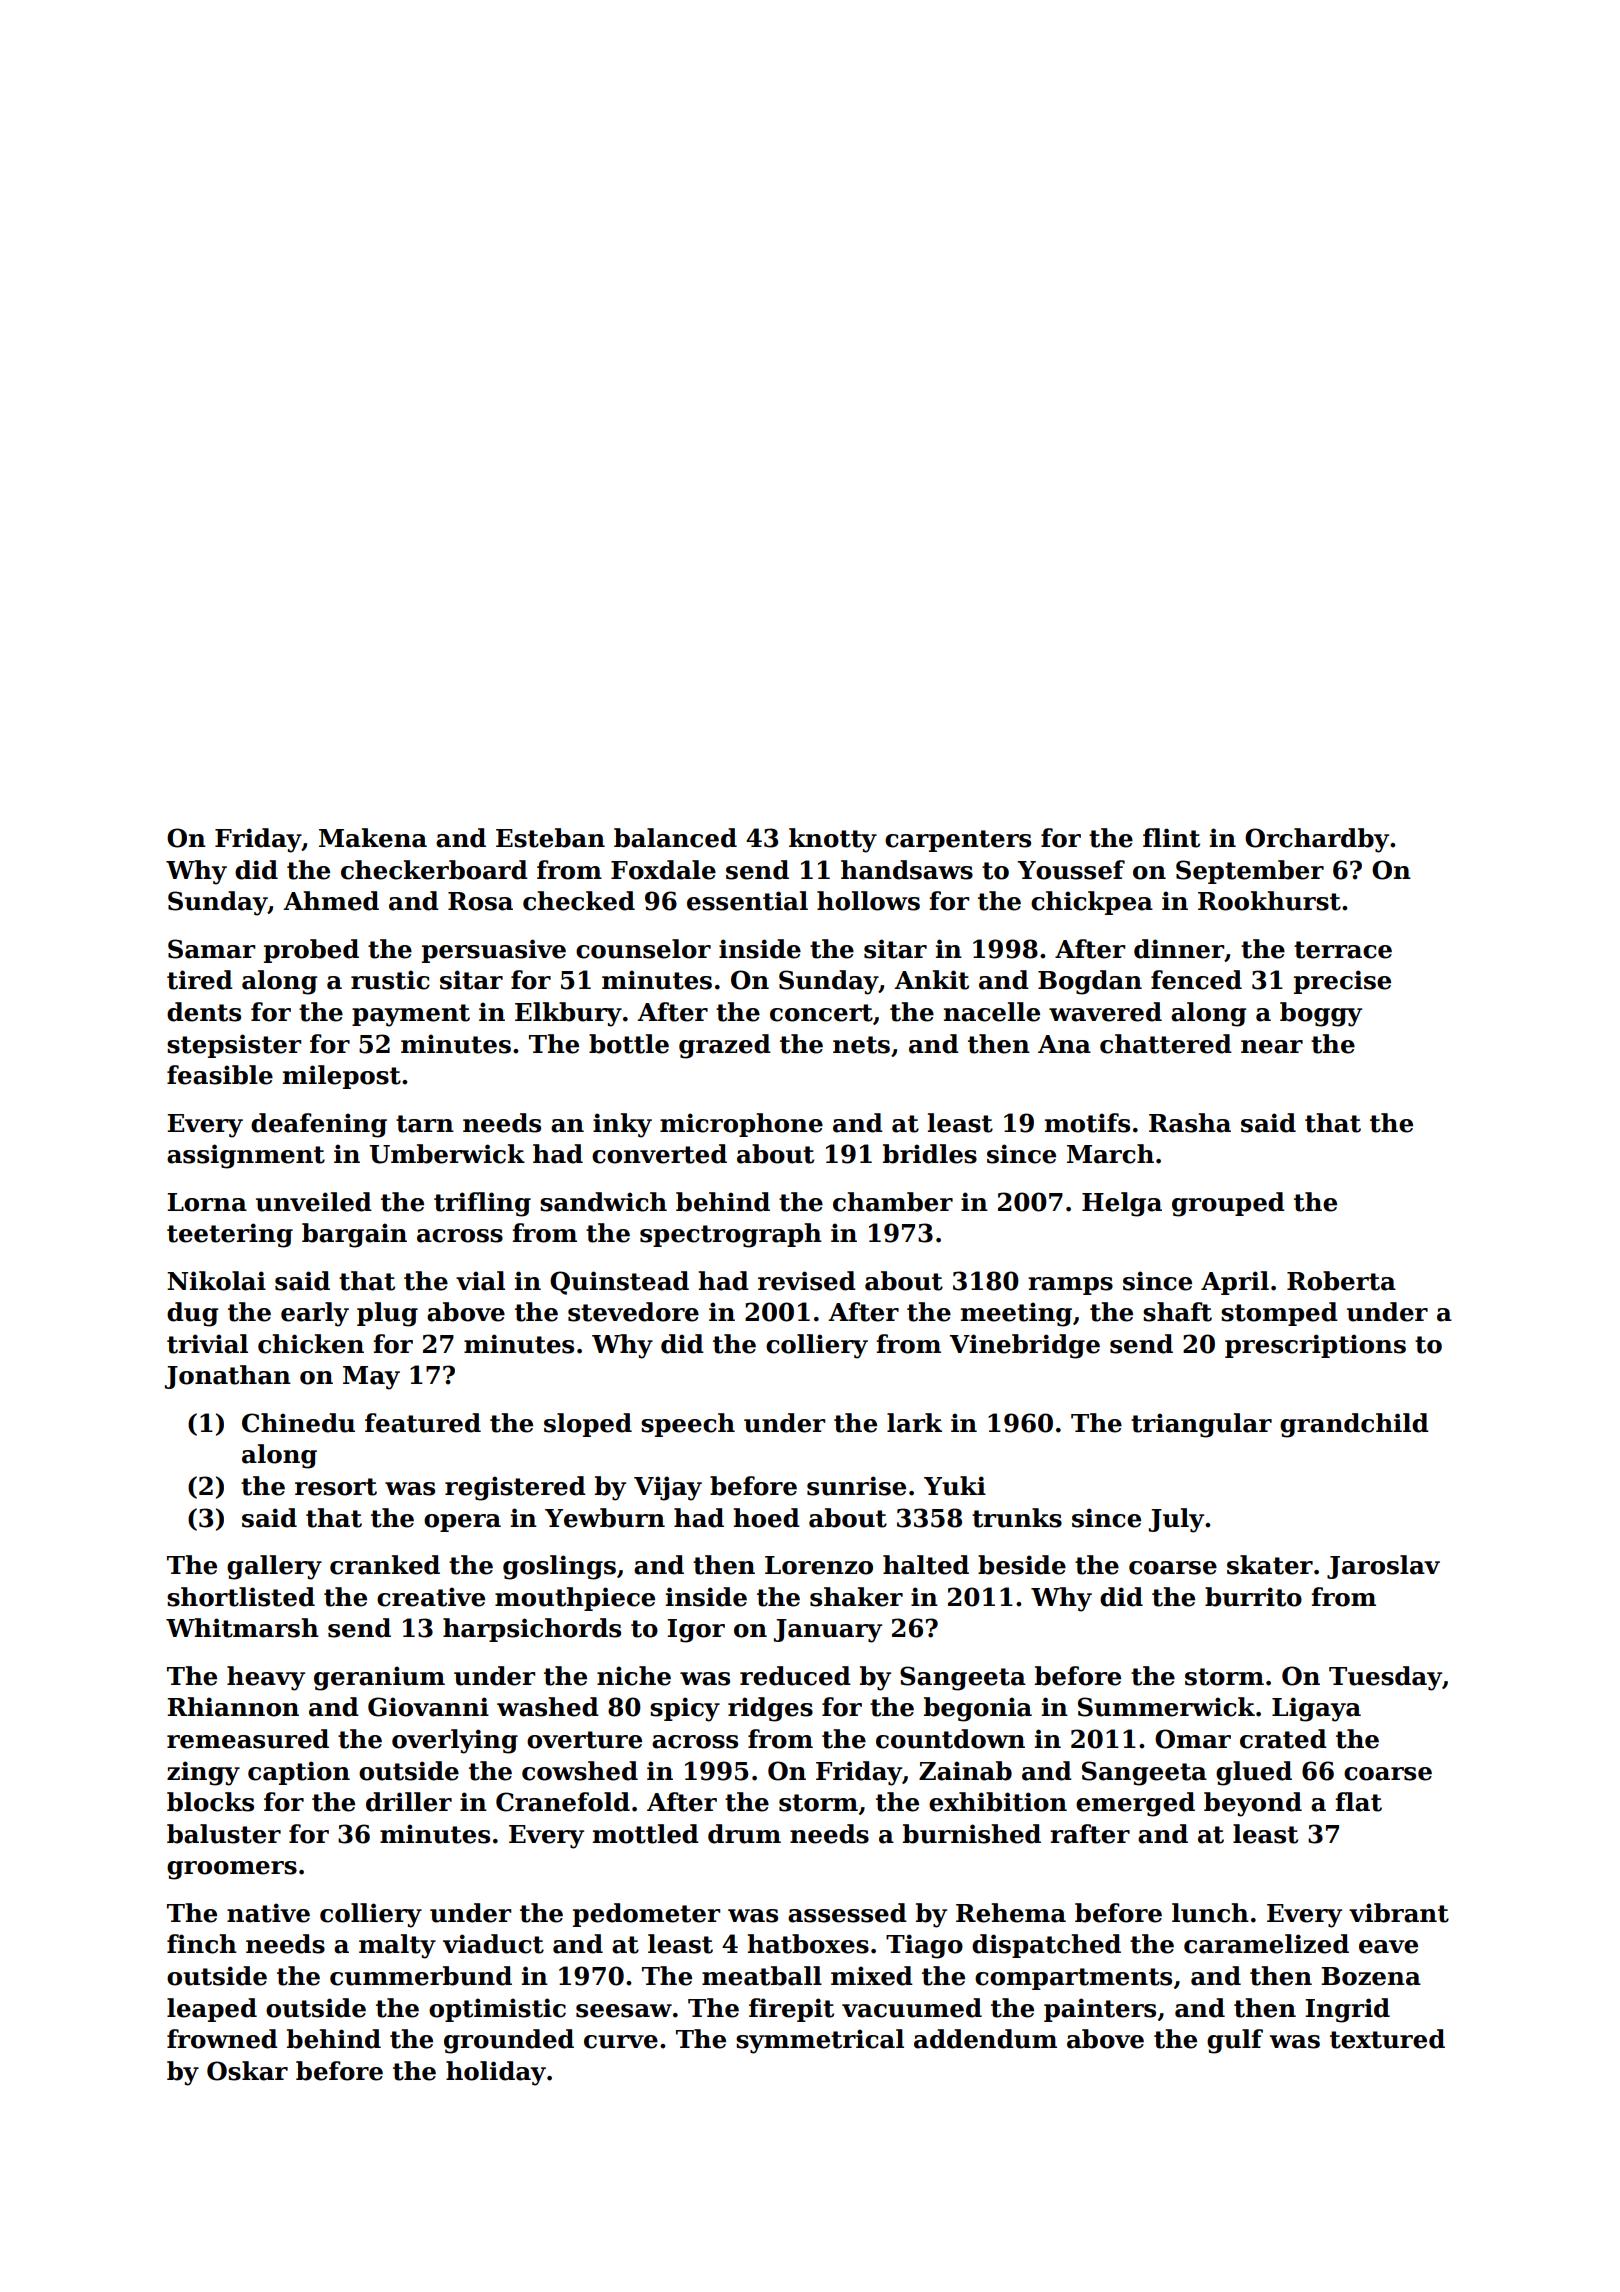  Describe the element at coordinates (893, 1202) in the screenshot. I see `chamber` at that location.
